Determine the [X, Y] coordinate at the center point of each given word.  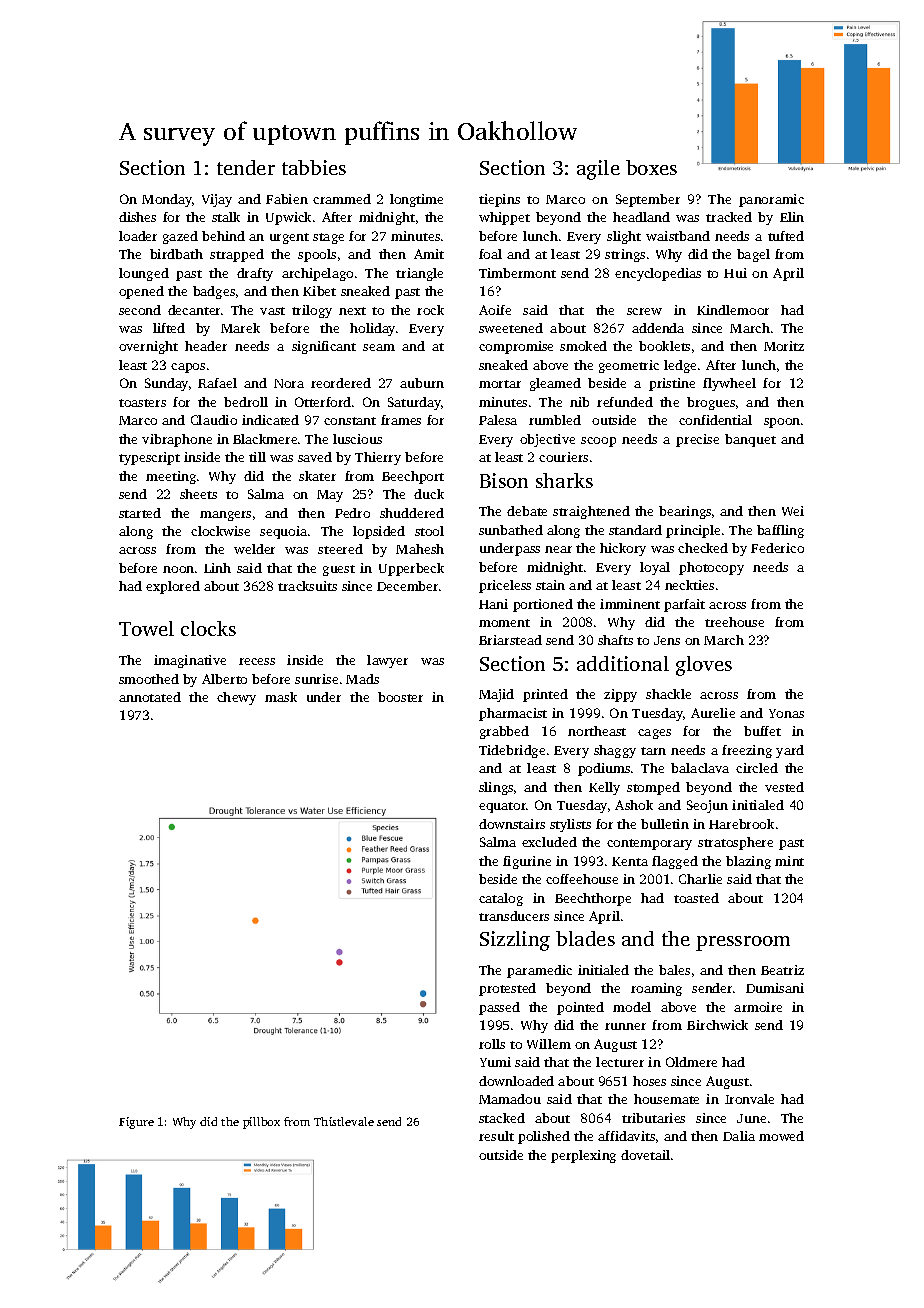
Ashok [634, 805]
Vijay [217, 200]
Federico [777, 548]
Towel [146, 628]
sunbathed [511, 530]
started [140, 513]
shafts [615, 640]
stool [429, 531]
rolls [492, 1044]
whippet [504, 218]
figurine [527, 862]
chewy [236, 698]
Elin [792, 217]
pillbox [261, 1123]
